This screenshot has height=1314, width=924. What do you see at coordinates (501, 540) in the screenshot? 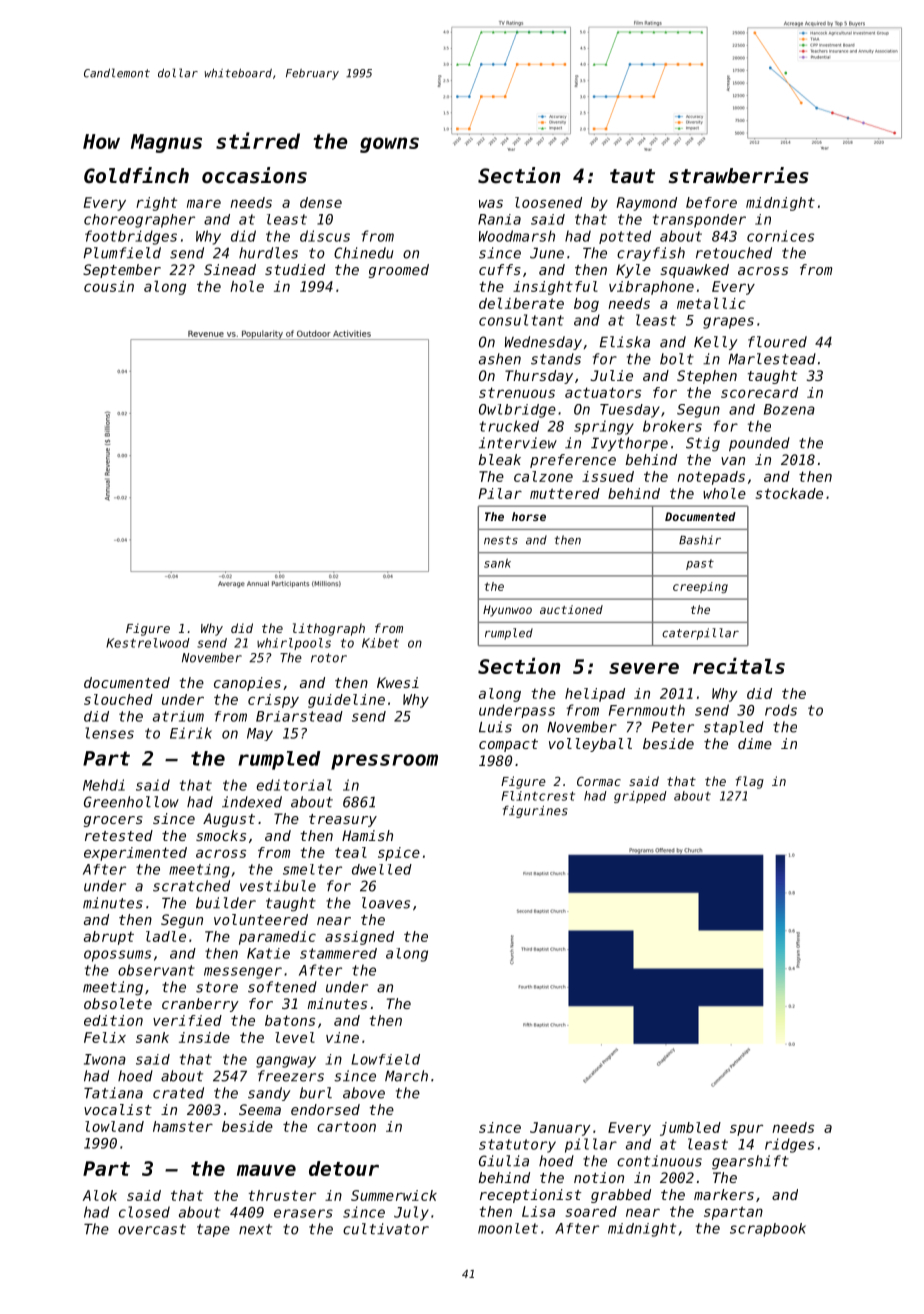
I see `nests` at bounding box center [501, 540].
